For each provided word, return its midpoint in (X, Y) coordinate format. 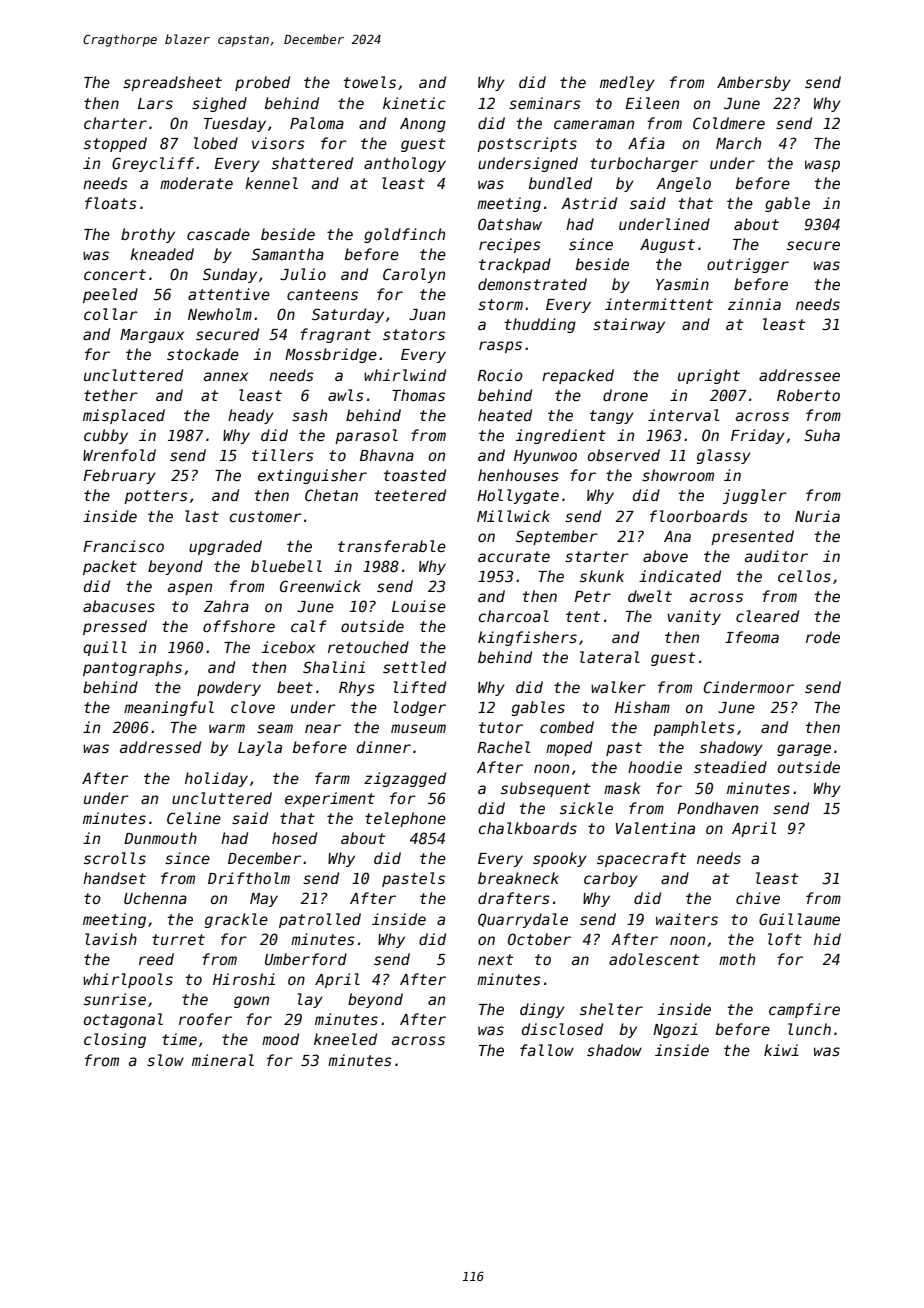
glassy (724, 456)
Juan (427, 314)
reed (156, 959)
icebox (288, 647)
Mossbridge (331, 355)
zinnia (754, 304)
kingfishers (527, 638)
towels (370, 82)
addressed (160, 747)
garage (804, 750)
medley (627, 83)
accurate (514, 556)
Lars (155, 103)
